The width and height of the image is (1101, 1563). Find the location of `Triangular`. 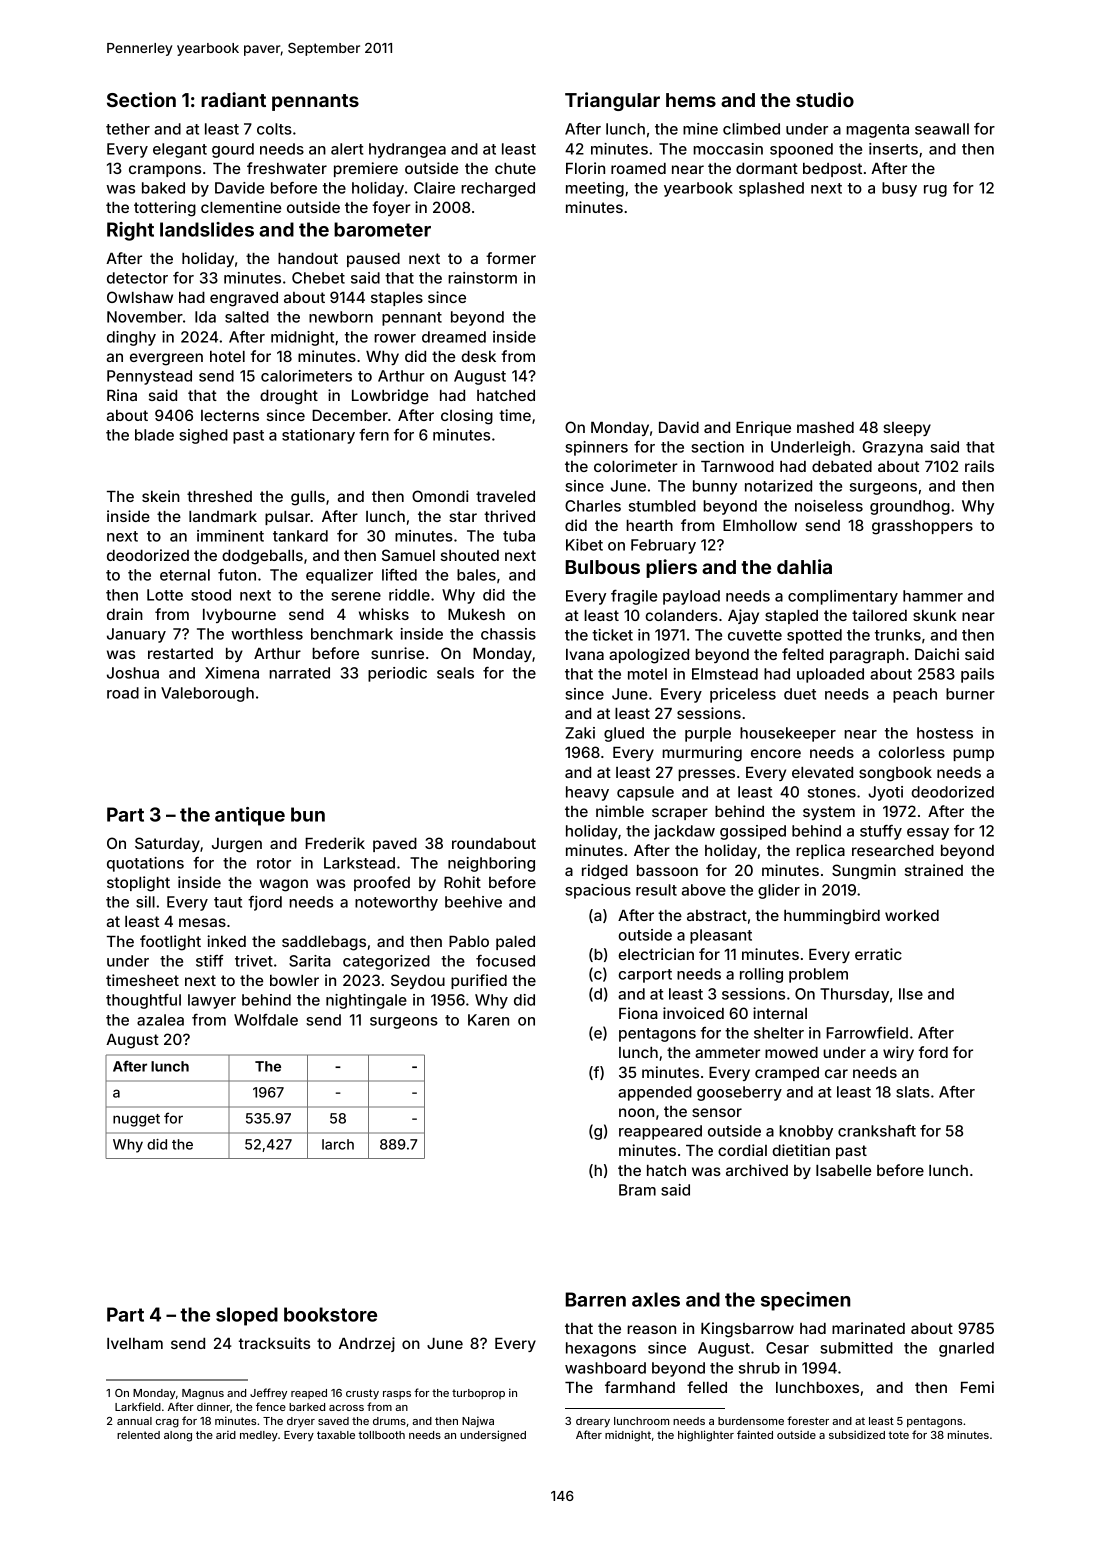

Triangular is located at coordinates (612, 101).
